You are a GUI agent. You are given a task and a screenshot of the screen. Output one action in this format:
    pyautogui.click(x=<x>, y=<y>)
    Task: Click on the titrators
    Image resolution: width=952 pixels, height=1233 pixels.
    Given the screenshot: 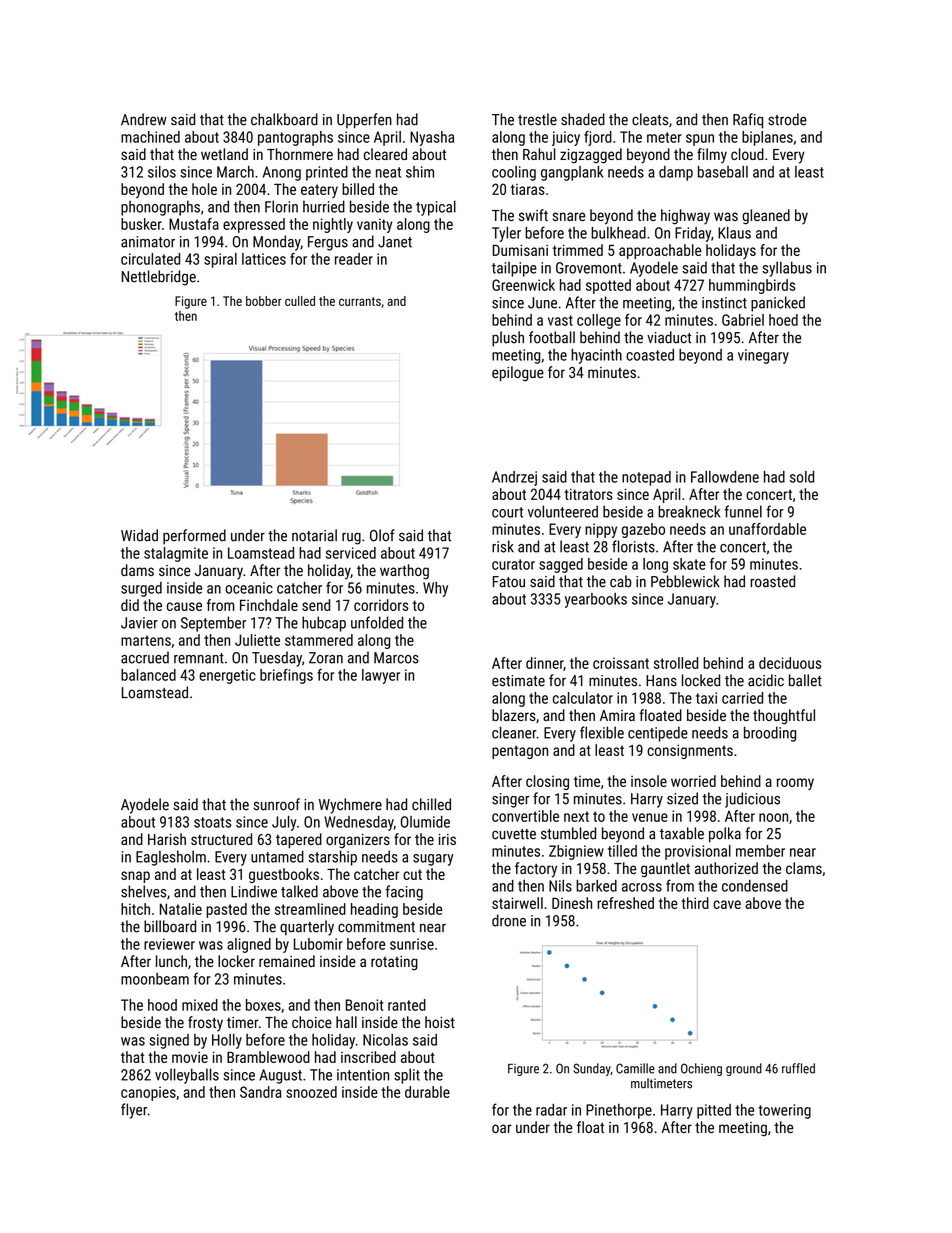 What is the action you would take?
    pyautogui.click(x=588, y=494)
